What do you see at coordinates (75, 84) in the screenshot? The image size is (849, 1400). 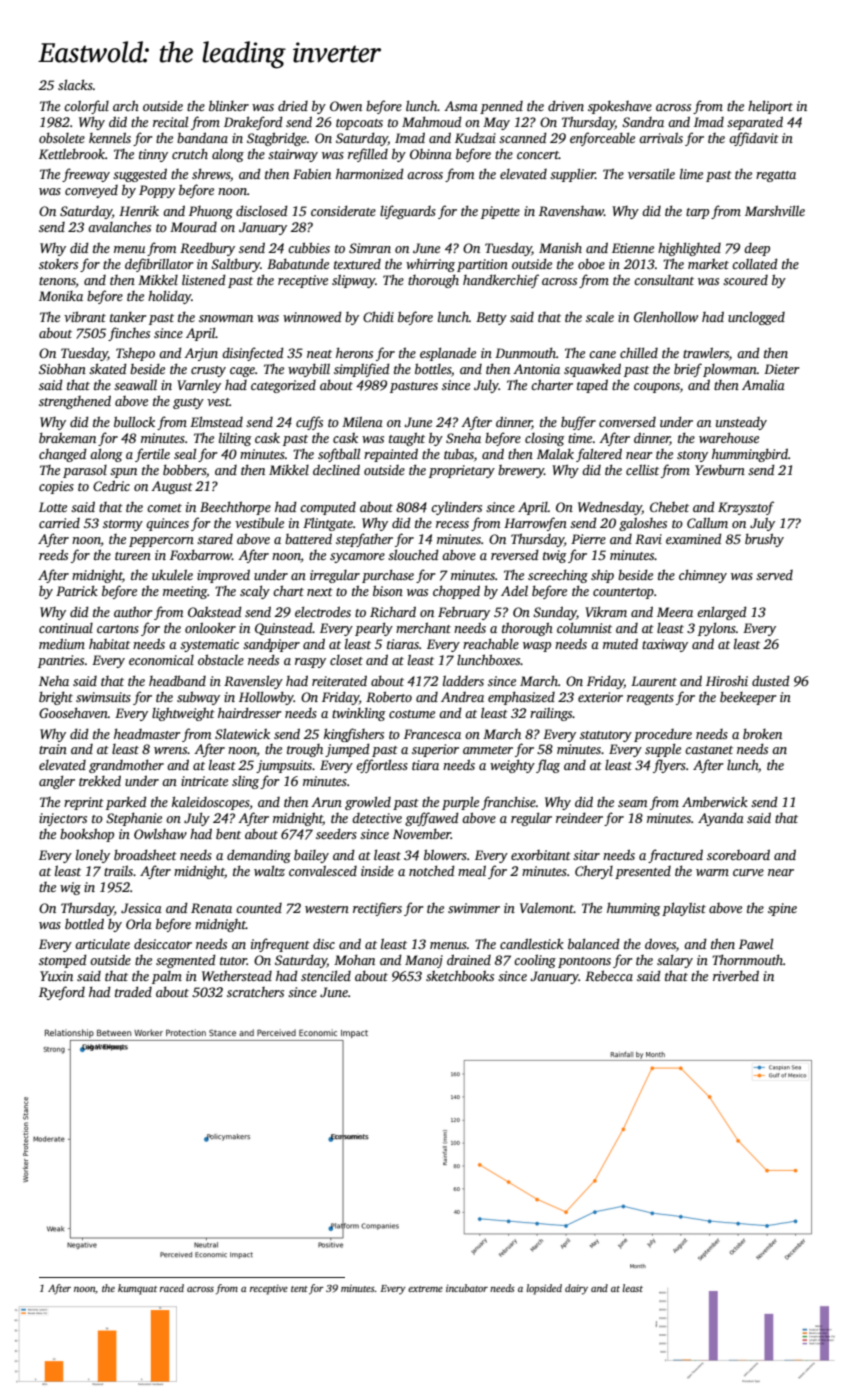 I see `slacks` at bounding box center [75, 84].
